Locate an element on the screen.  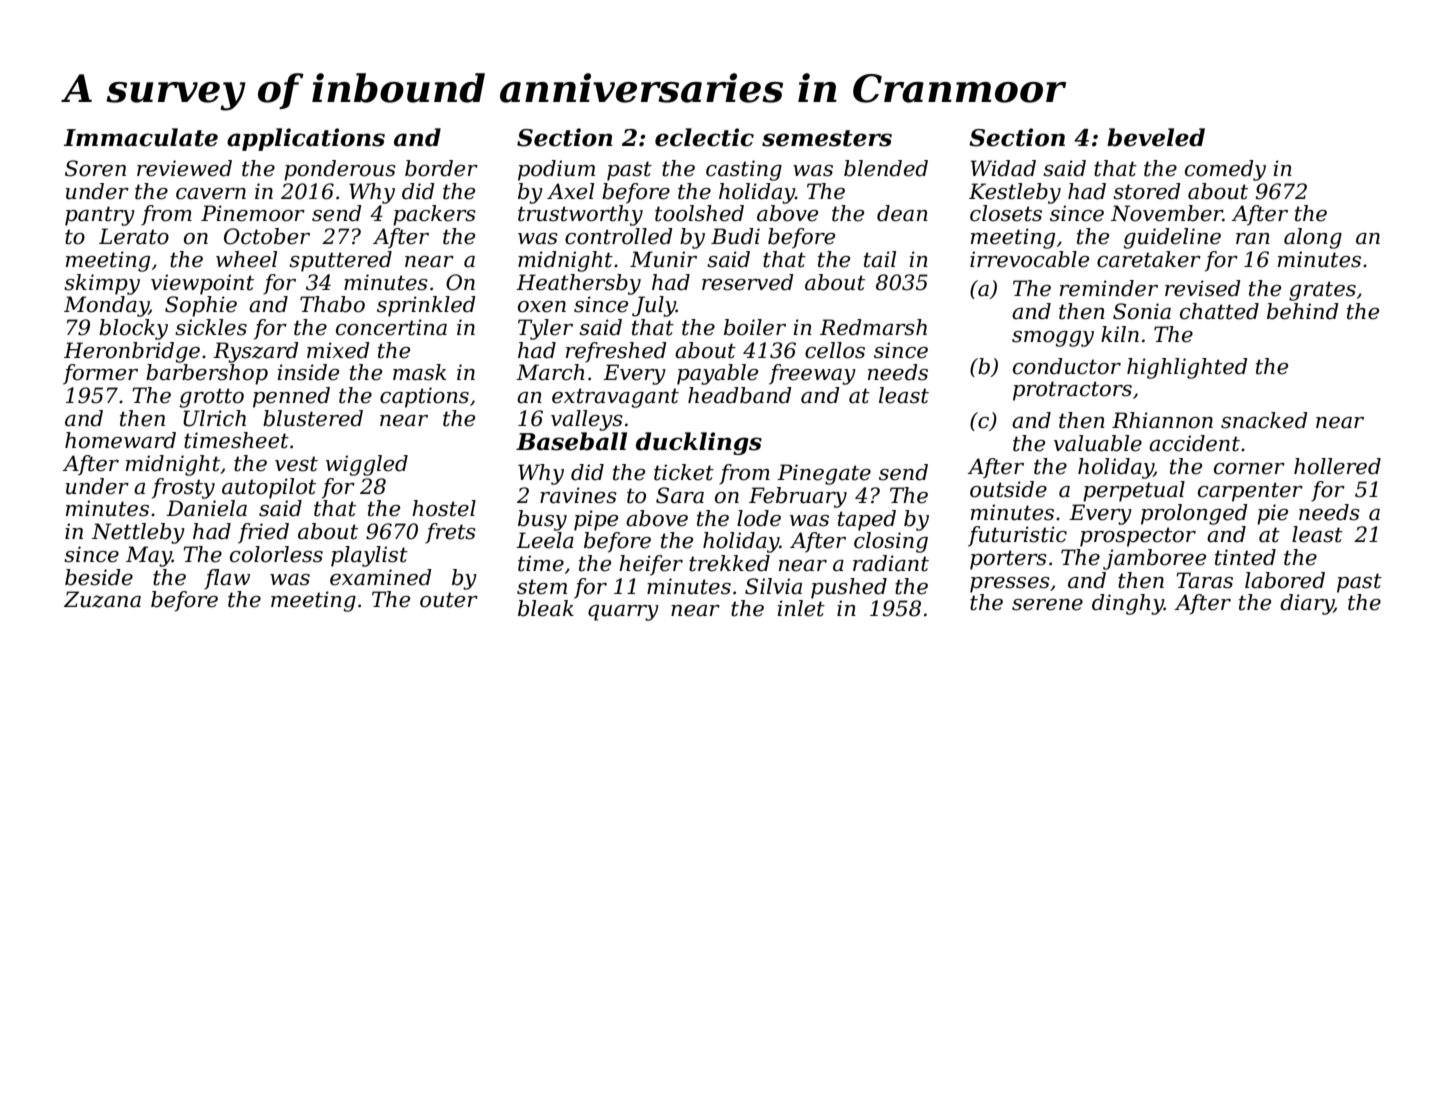
Soren is located at coordinates (95, 168).
